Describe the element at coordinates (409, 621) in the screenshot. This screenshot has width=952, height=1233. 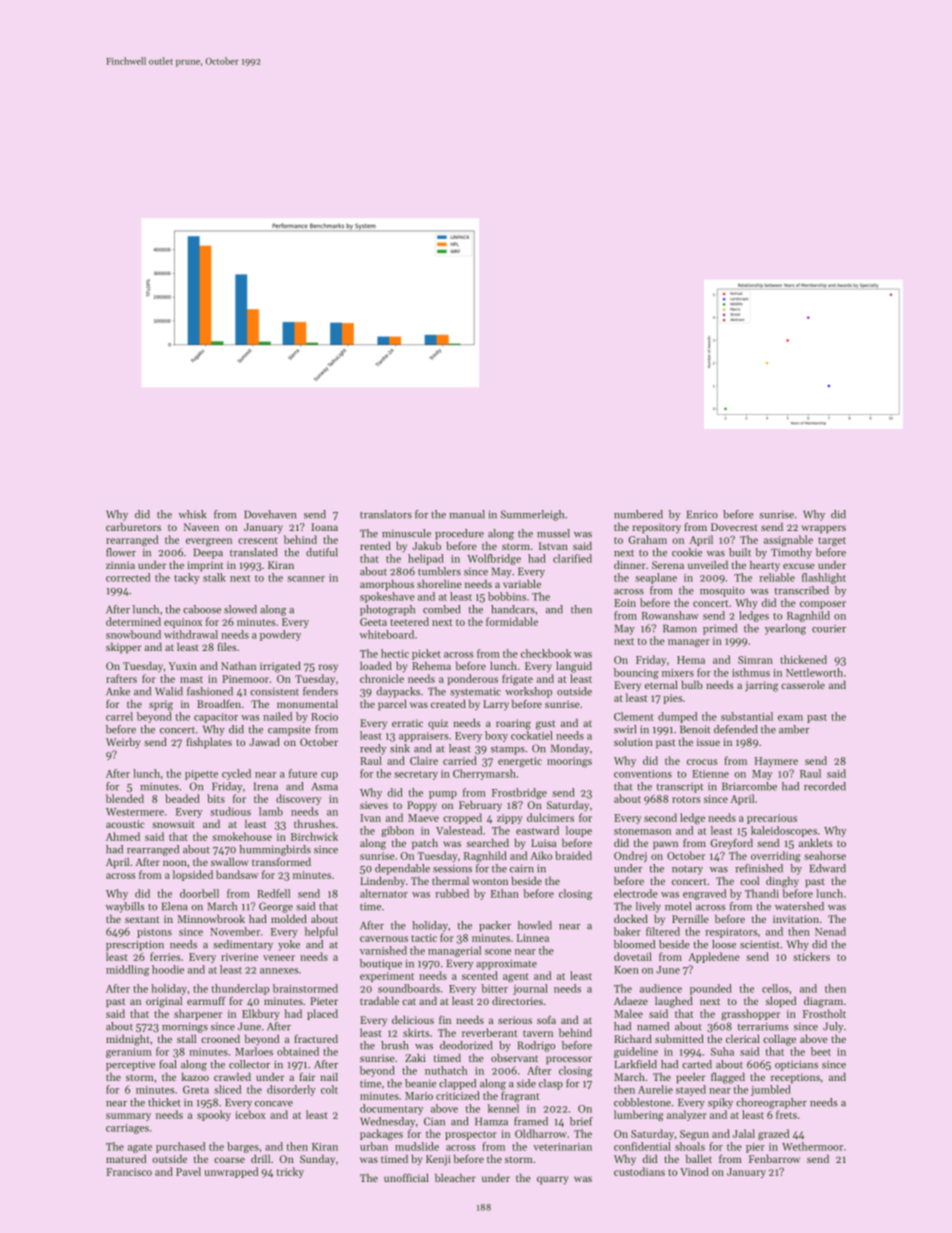
I see `teetered` at that location.
